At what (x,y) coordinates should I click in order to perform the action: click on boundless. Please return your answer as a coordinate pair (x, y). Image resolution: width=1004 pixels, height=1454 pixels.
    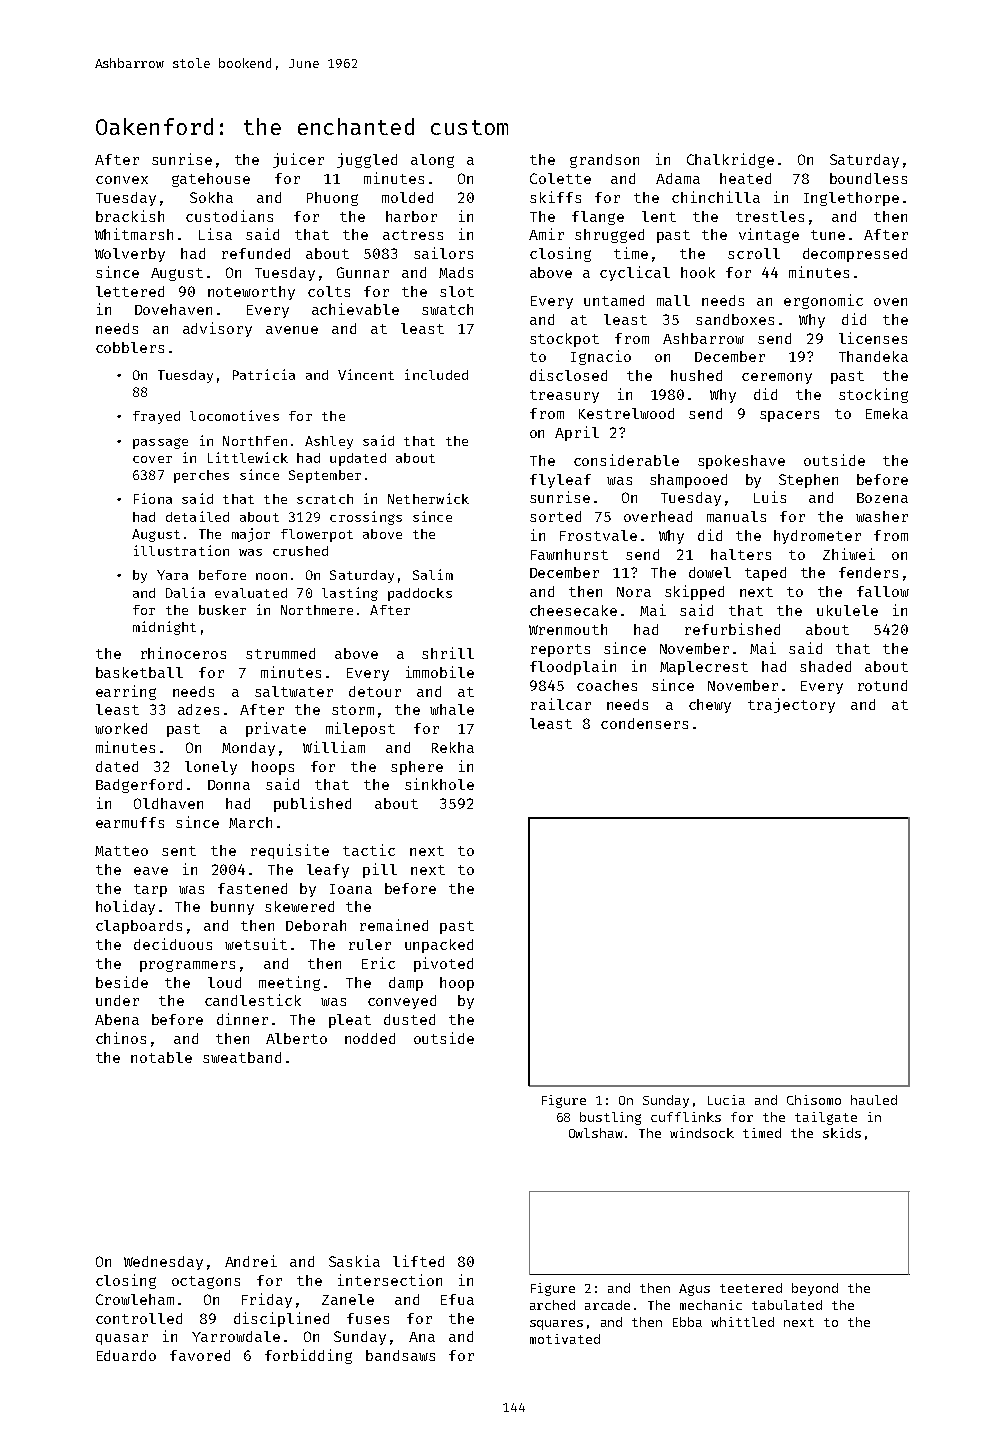
    Looking at the image, I should click on (868, 178).
